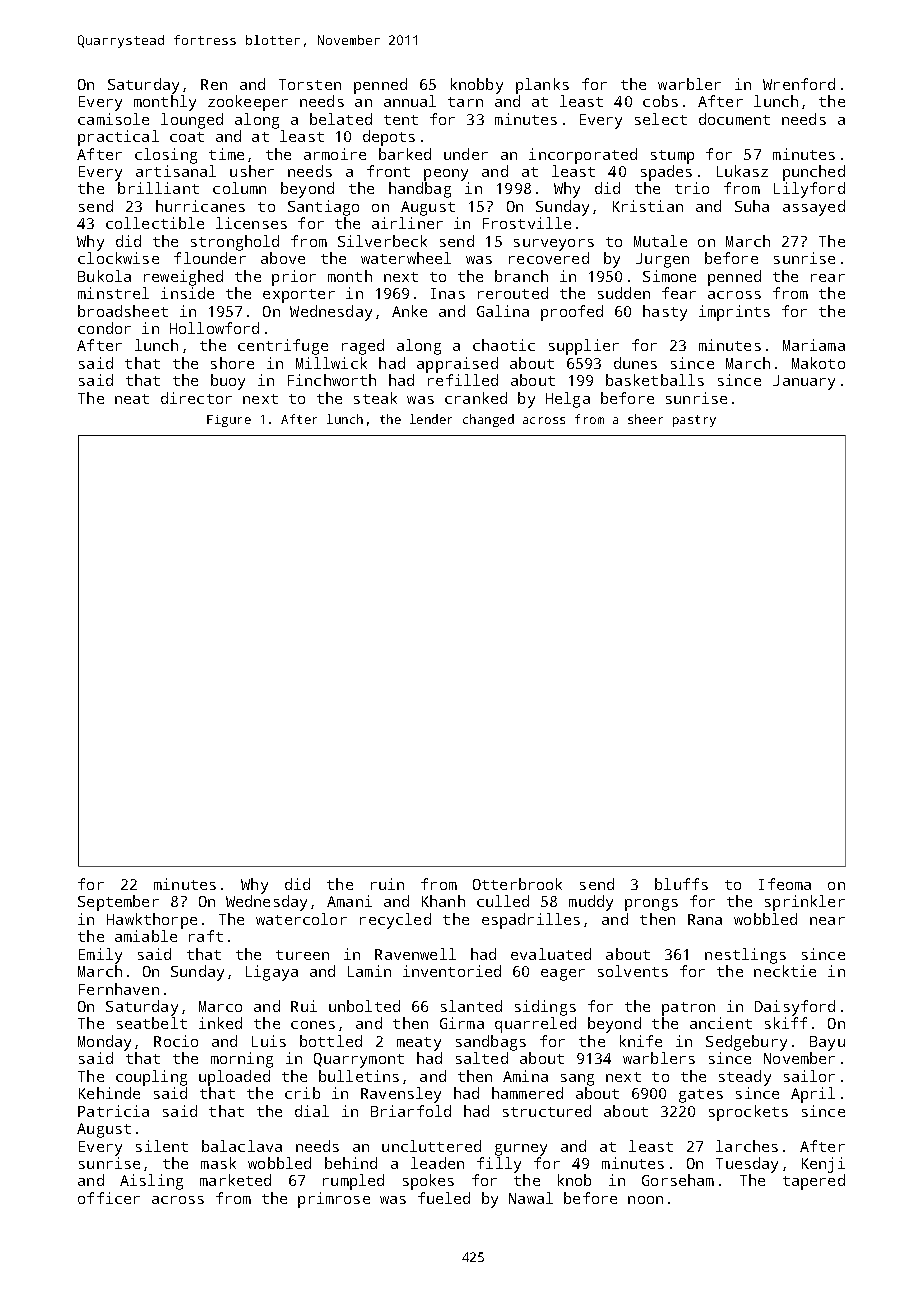 The image size is (924, 1314). What do you see at coordinates (443, 901) in the document?
I see `Khanh` at bounding box center [443, 901].
